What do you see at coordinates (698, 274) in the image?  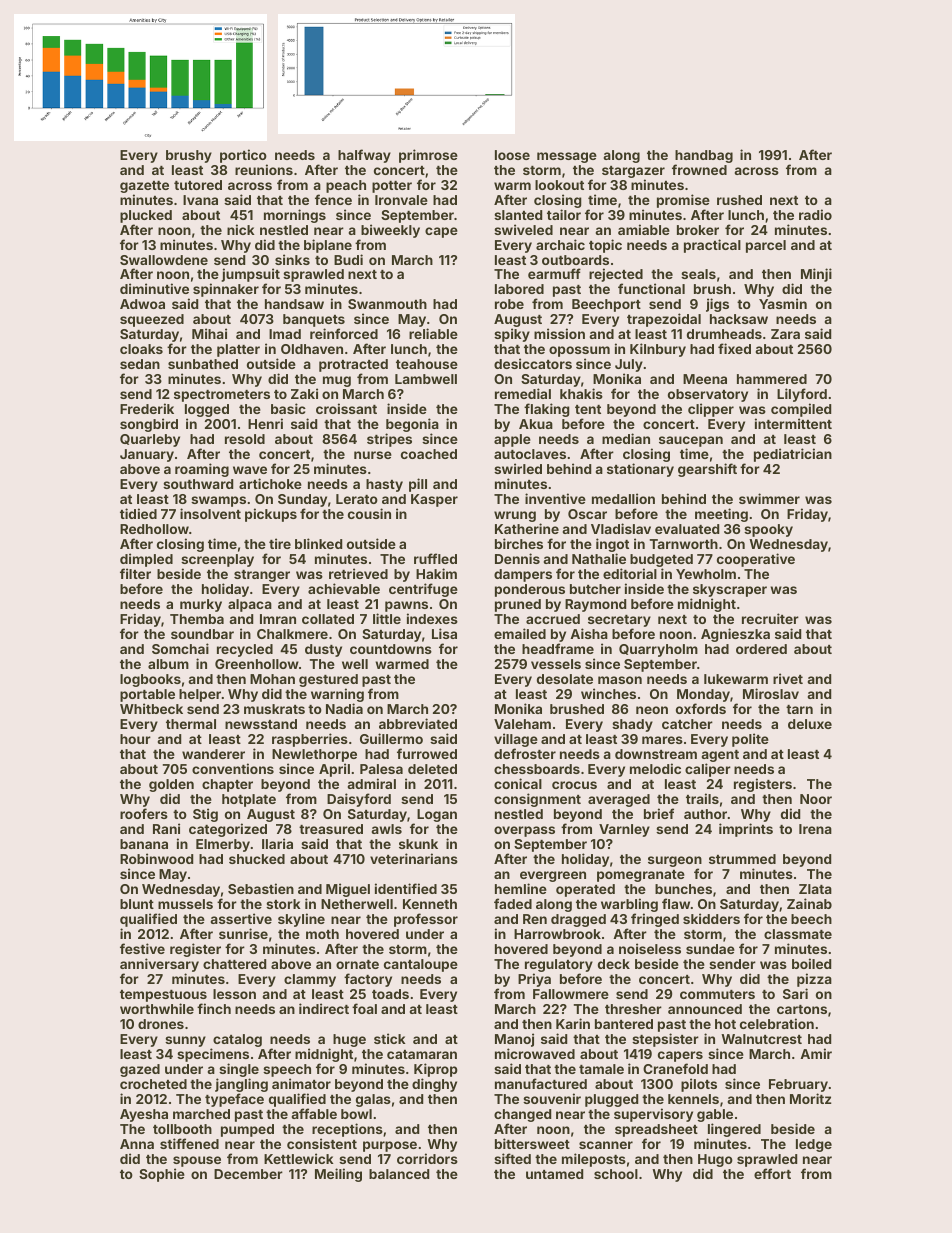 I see `seals` at bounding box center [698, 274].
